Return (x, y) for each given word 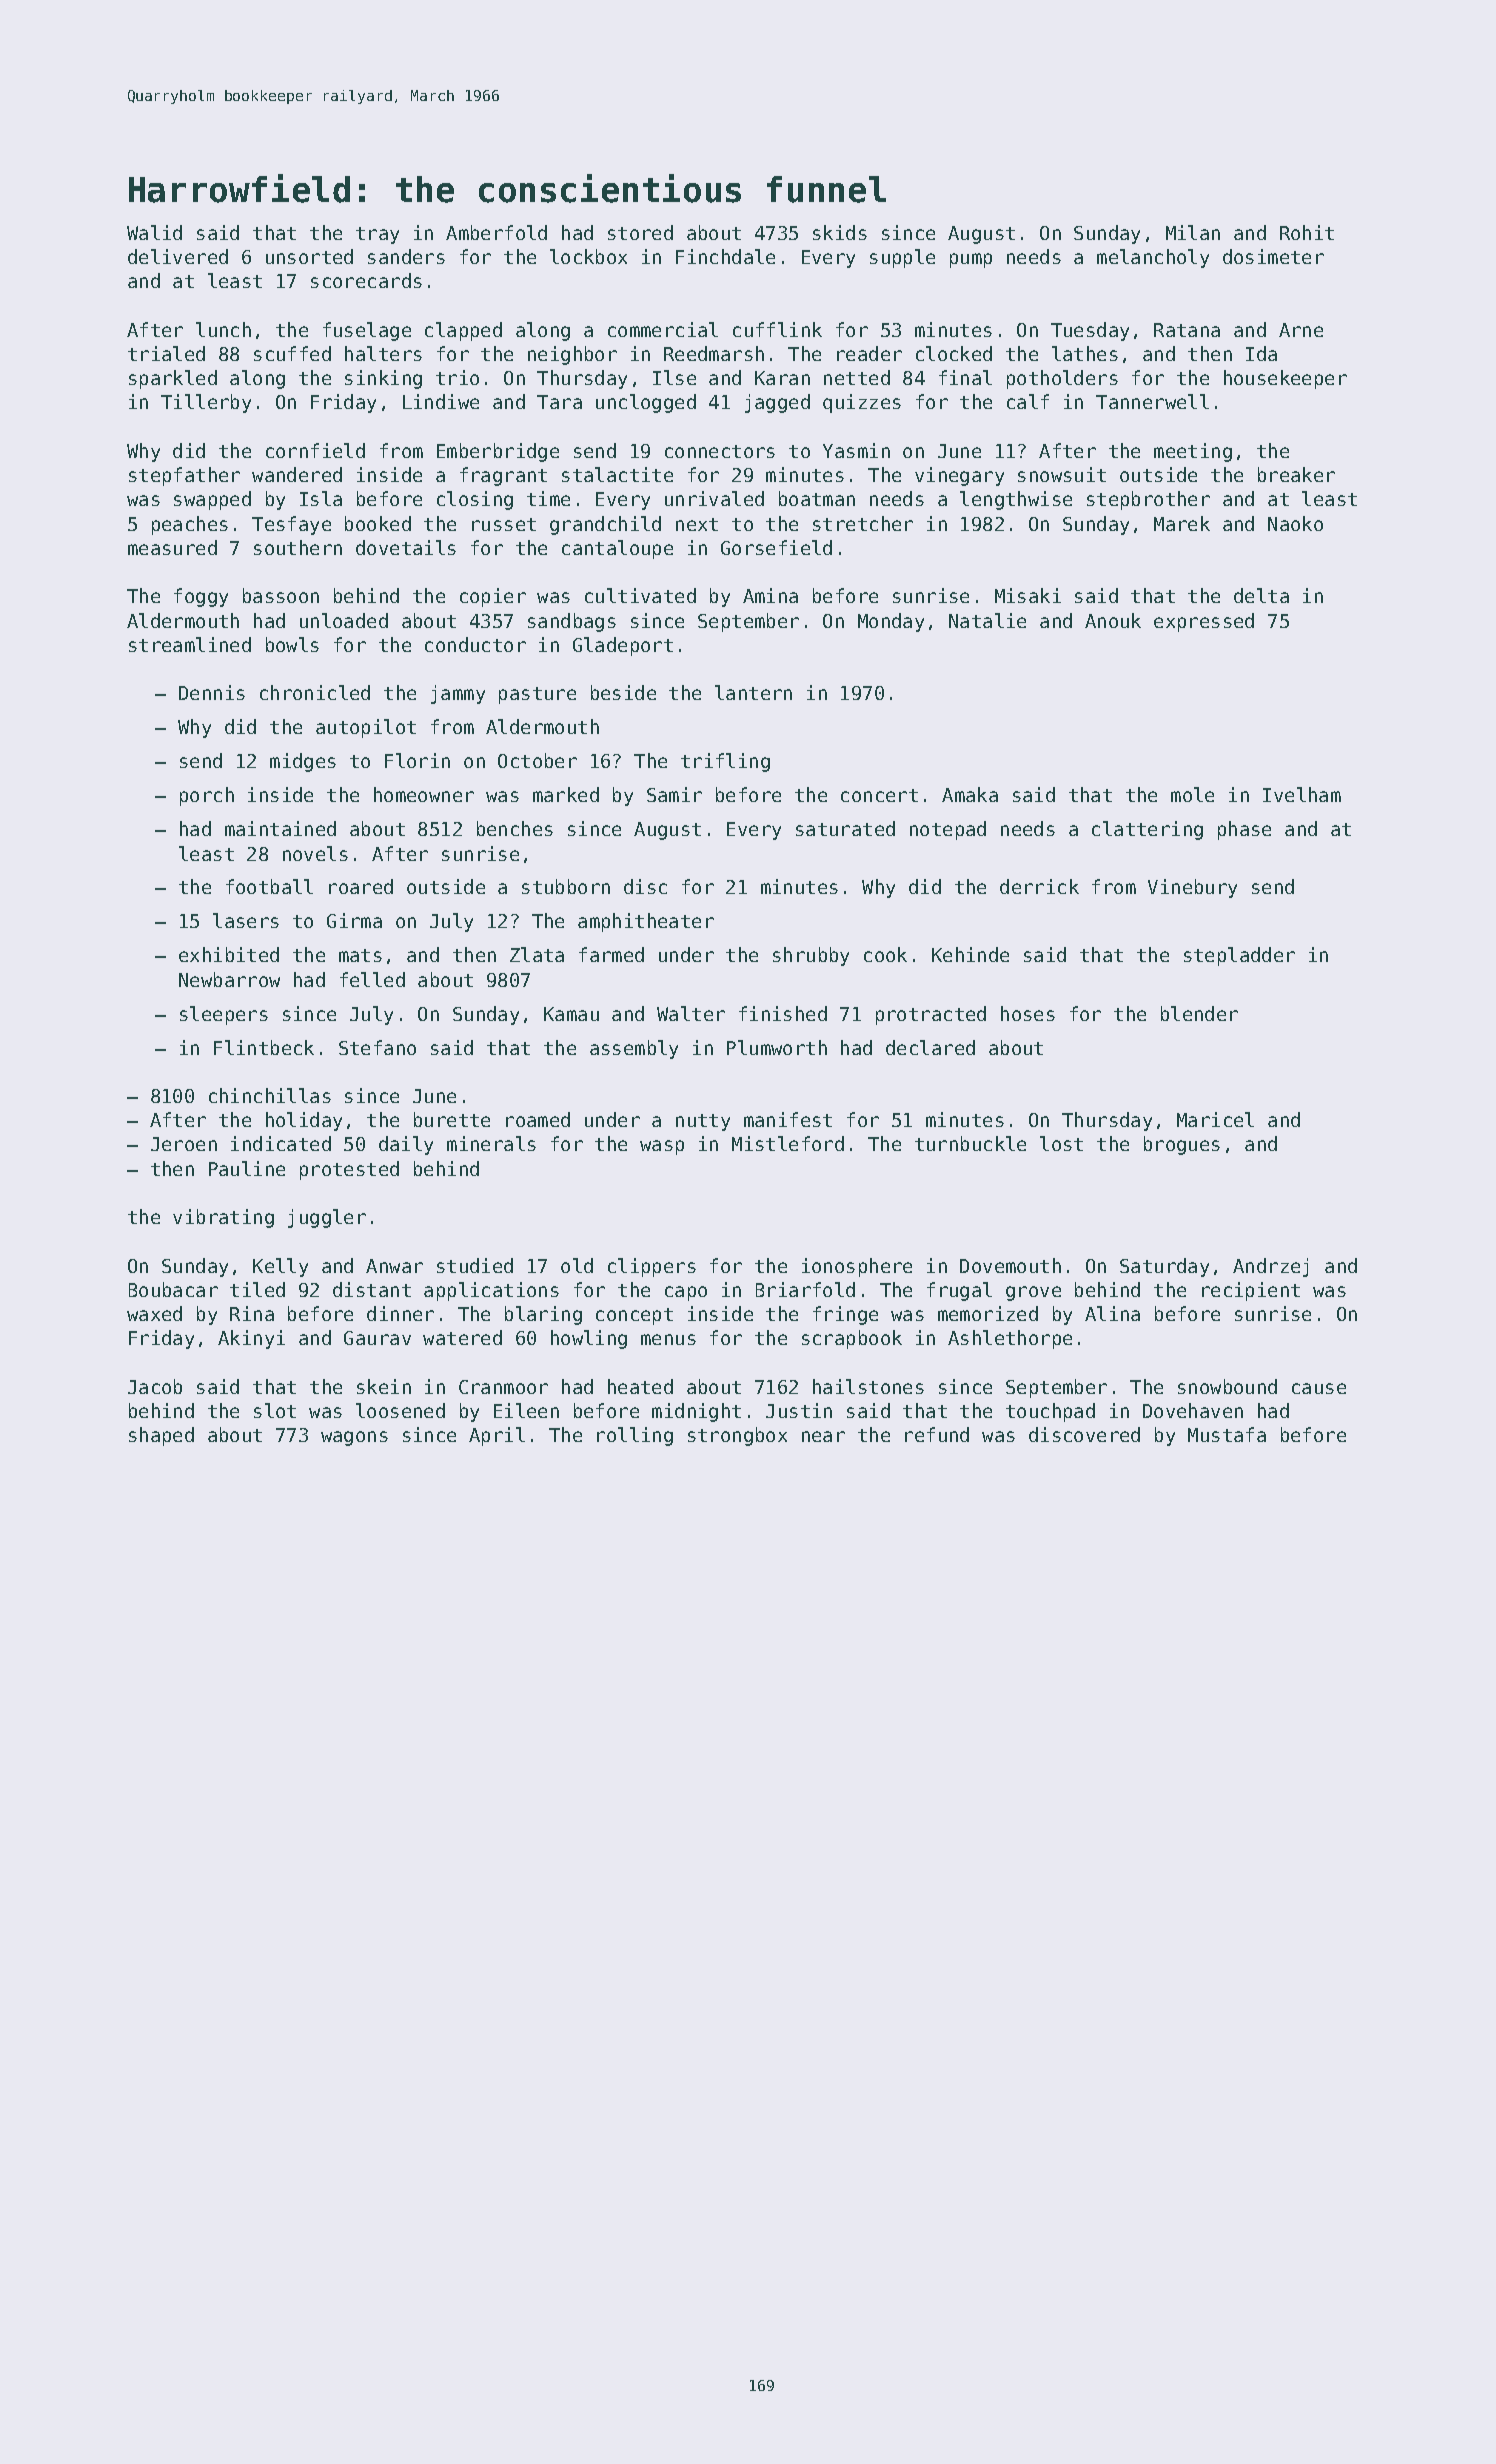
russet (504, 524)
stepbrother (1148, 500)
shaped (161, 1436)
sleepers (224, 1015)
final (965, 377)
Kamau (571, 1014)
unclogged (646, 403)
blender (1199, 1013)
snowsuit (1062, 474)
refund (937, 1434)
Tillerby (206, 403)
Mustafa (1227, 1434)
